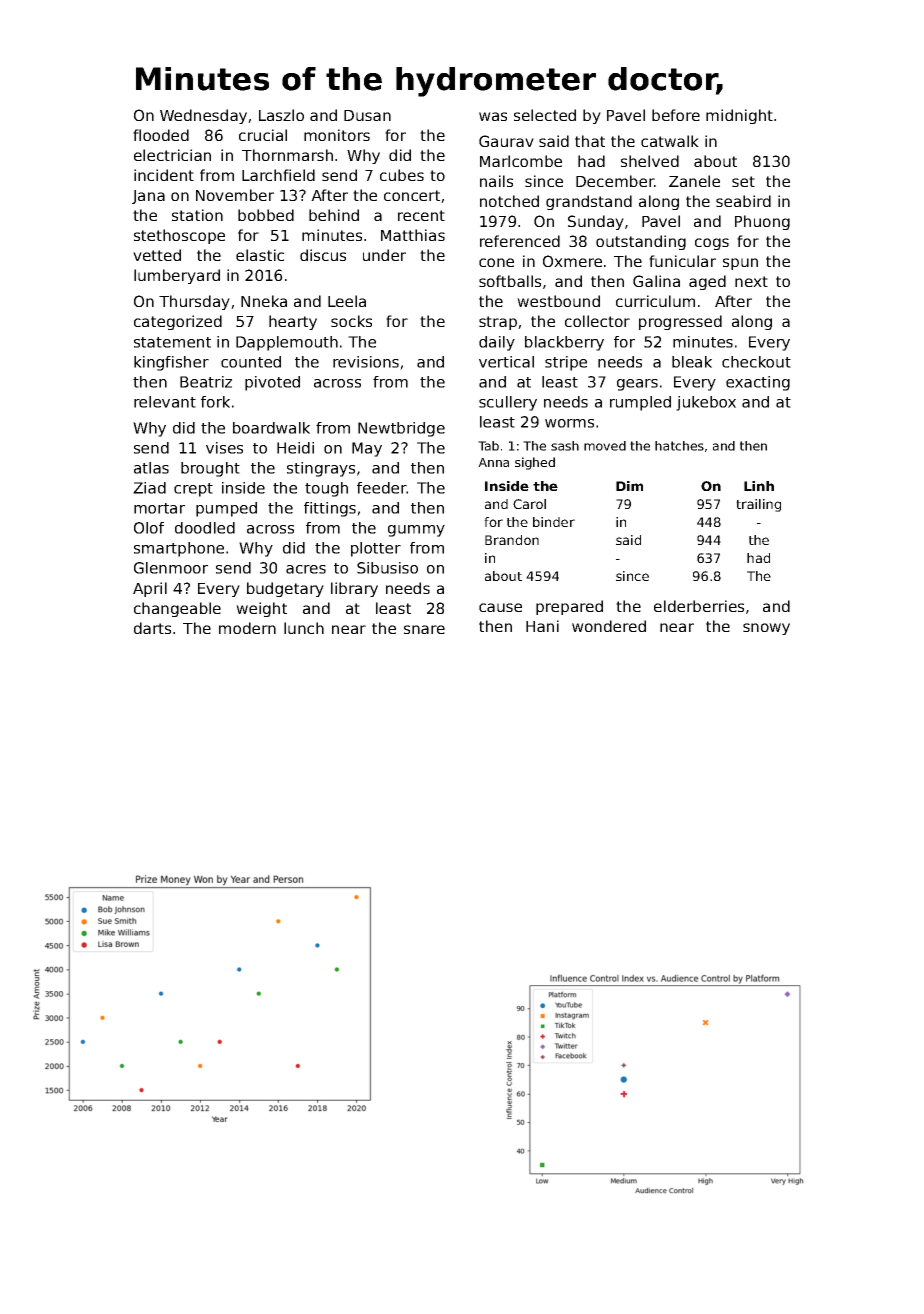  I want to click on electrician, so click(172, 155).
